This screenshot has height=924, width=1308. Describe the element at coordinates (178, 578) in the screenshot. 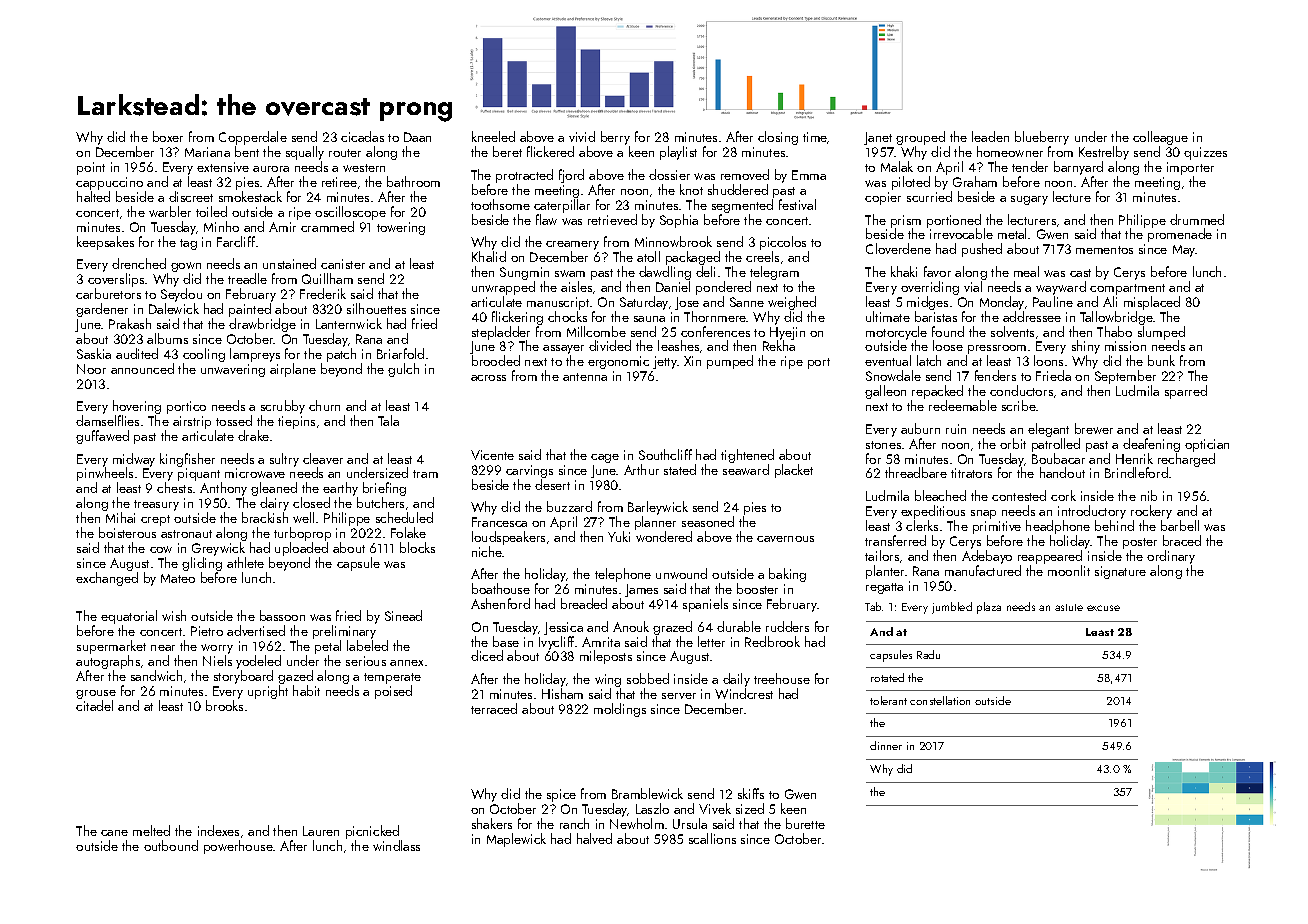

I see `Mateo` at that location.
